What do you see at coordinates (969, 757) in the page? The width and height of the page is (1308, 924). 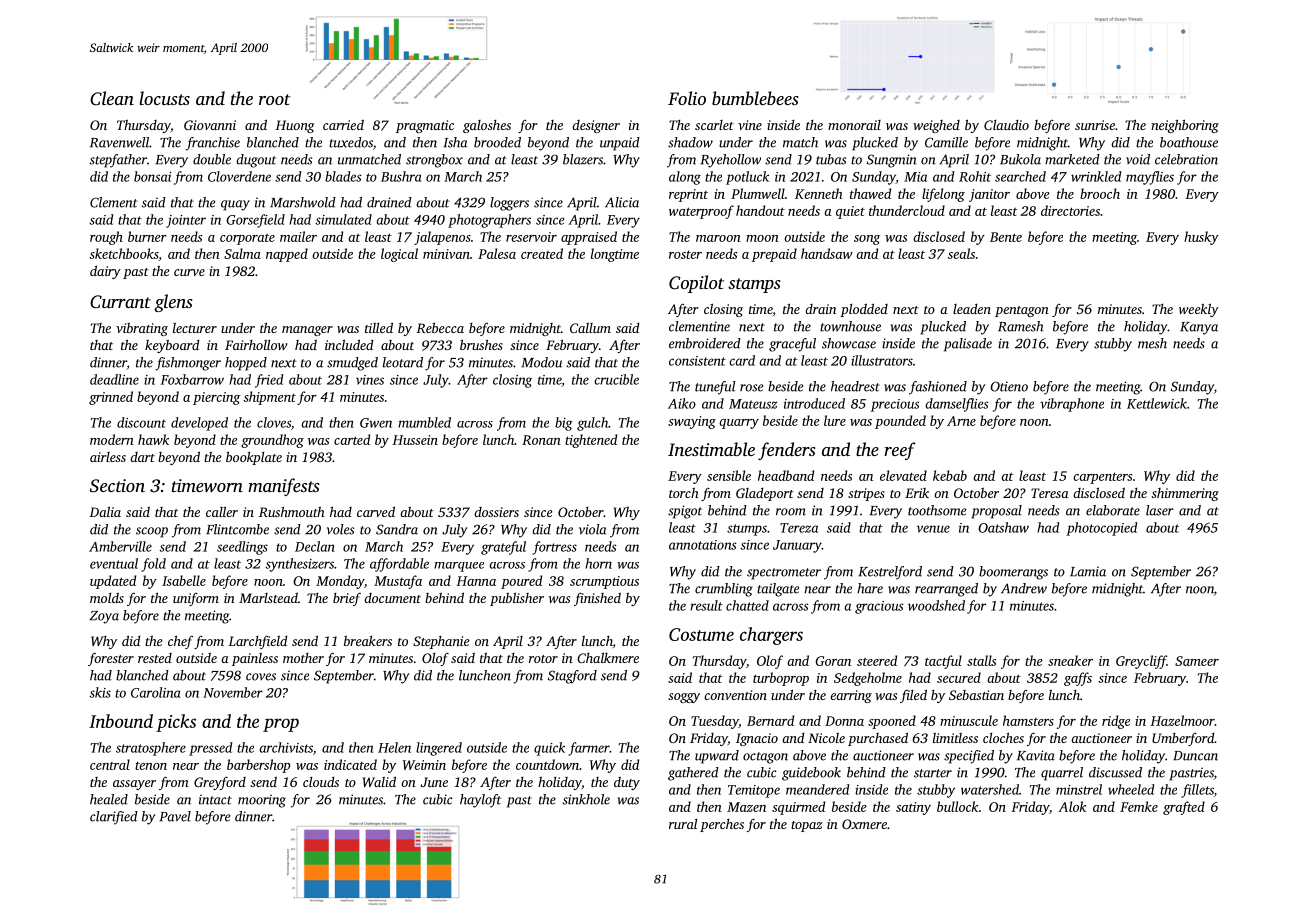 I see `specified` at bounding box center [969, 757].
